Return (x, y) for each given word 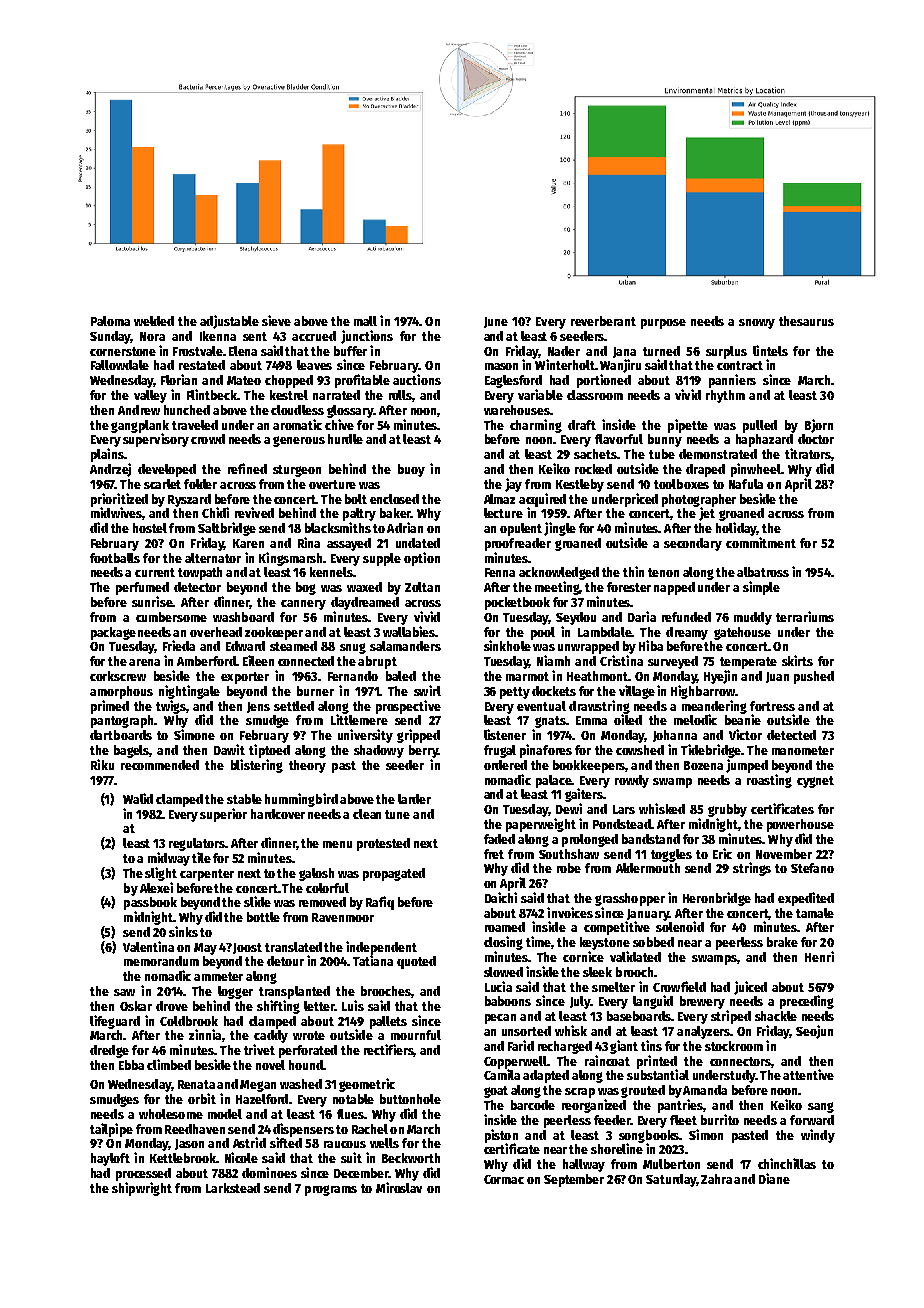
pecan (500, 1019)
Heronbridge (717, 899)
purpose (663, 324)
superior (223, 815)
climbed (169, 1064)
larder (414, 799)
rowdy (632, 781)
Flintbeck (212, 394)
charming (536, 426)
